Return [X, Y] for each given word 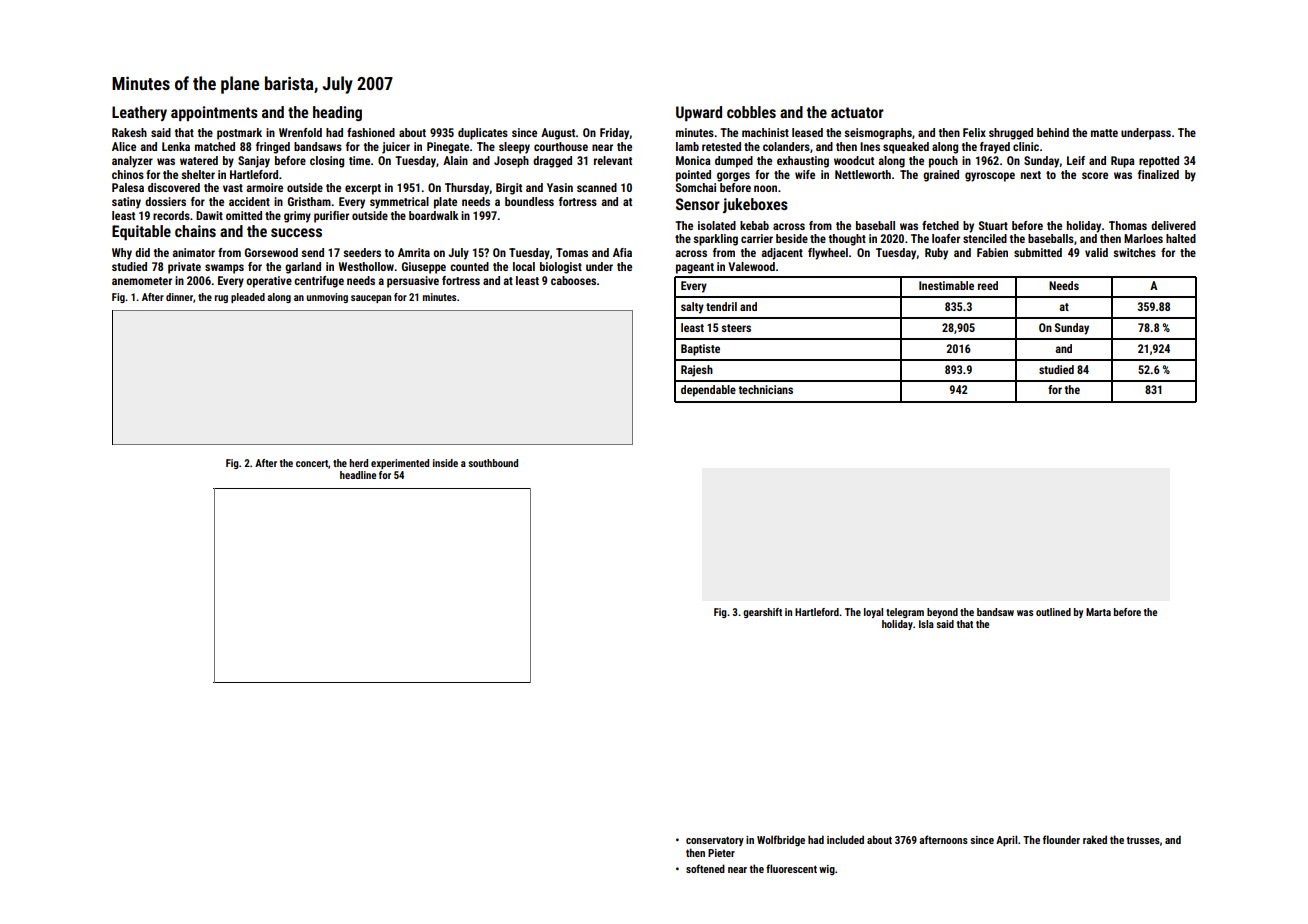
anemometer [142, 281]
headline [358, 475]
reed [988, 285]
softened [705, 868]
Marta [1098, 612]
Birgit [509, 189]
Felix [974, 132]
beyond [942, 613]
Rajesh [697, 371]
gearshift [762, 613]
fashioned [371, 132]
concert [312, 463]
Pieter [721, 853]
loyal [873, 613]
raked [1095, 839]
